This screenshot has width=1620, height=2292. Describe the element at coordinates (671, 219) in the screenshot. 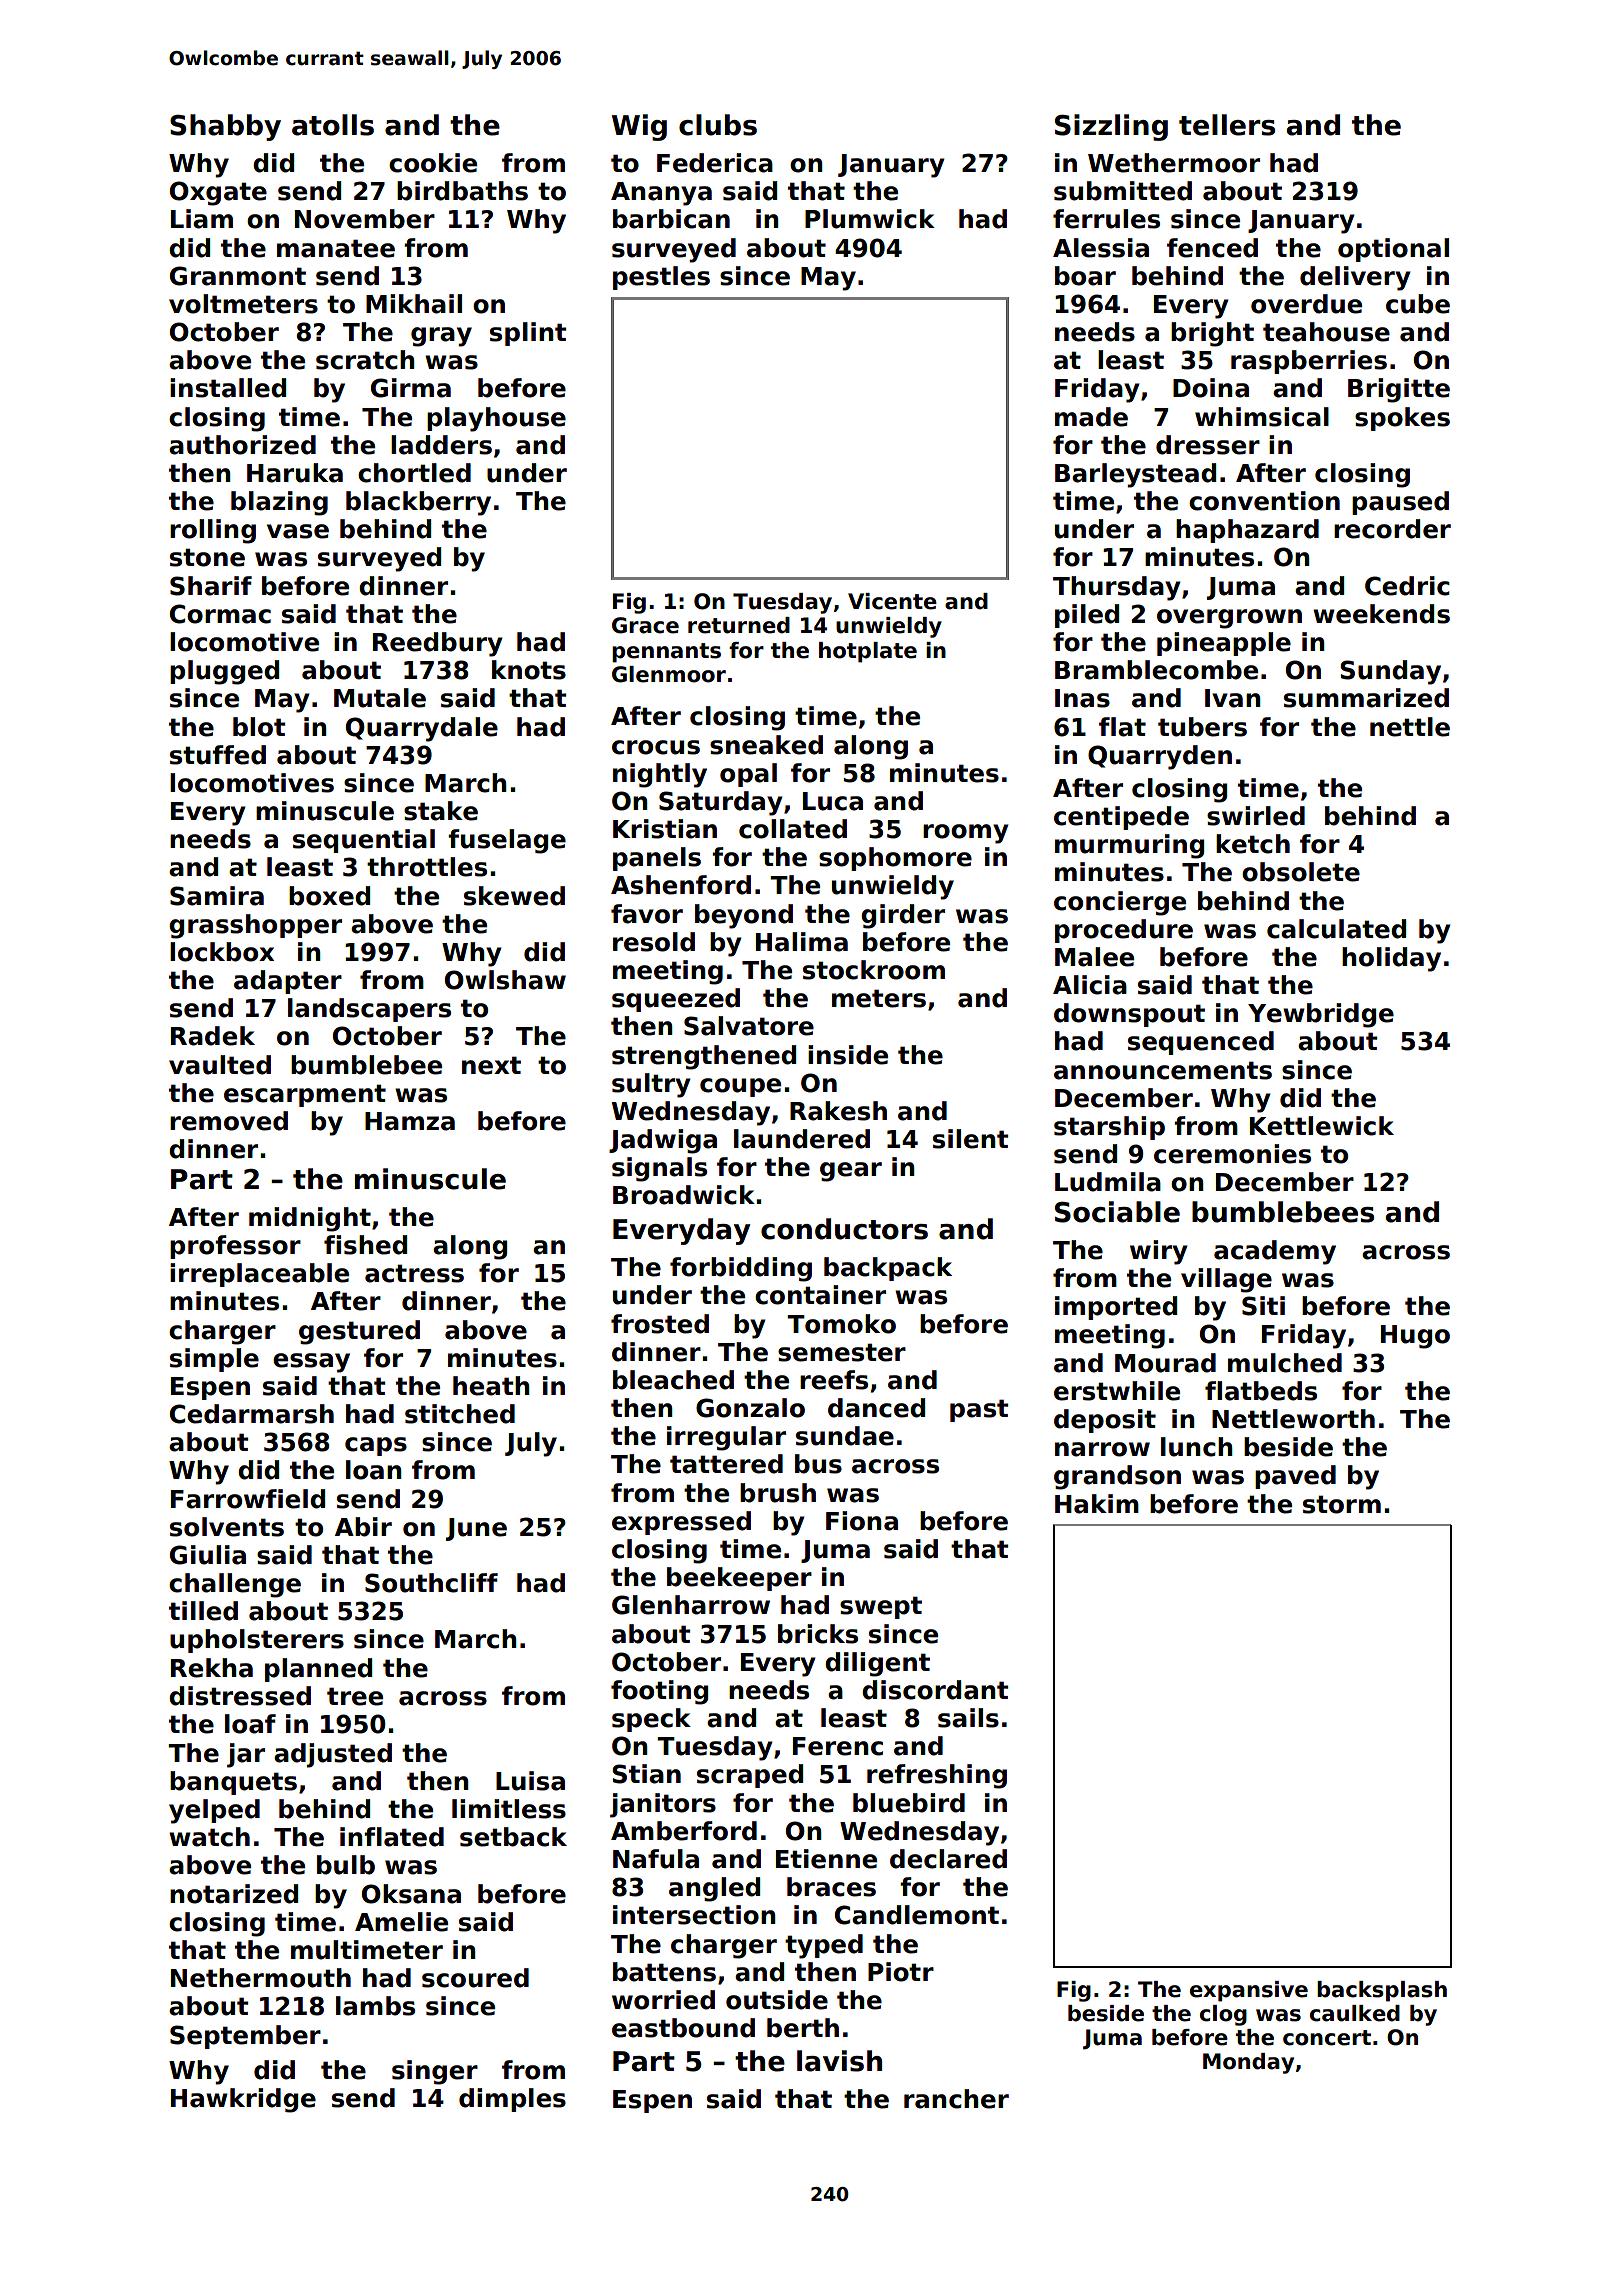

I see `barbican` at that location.
